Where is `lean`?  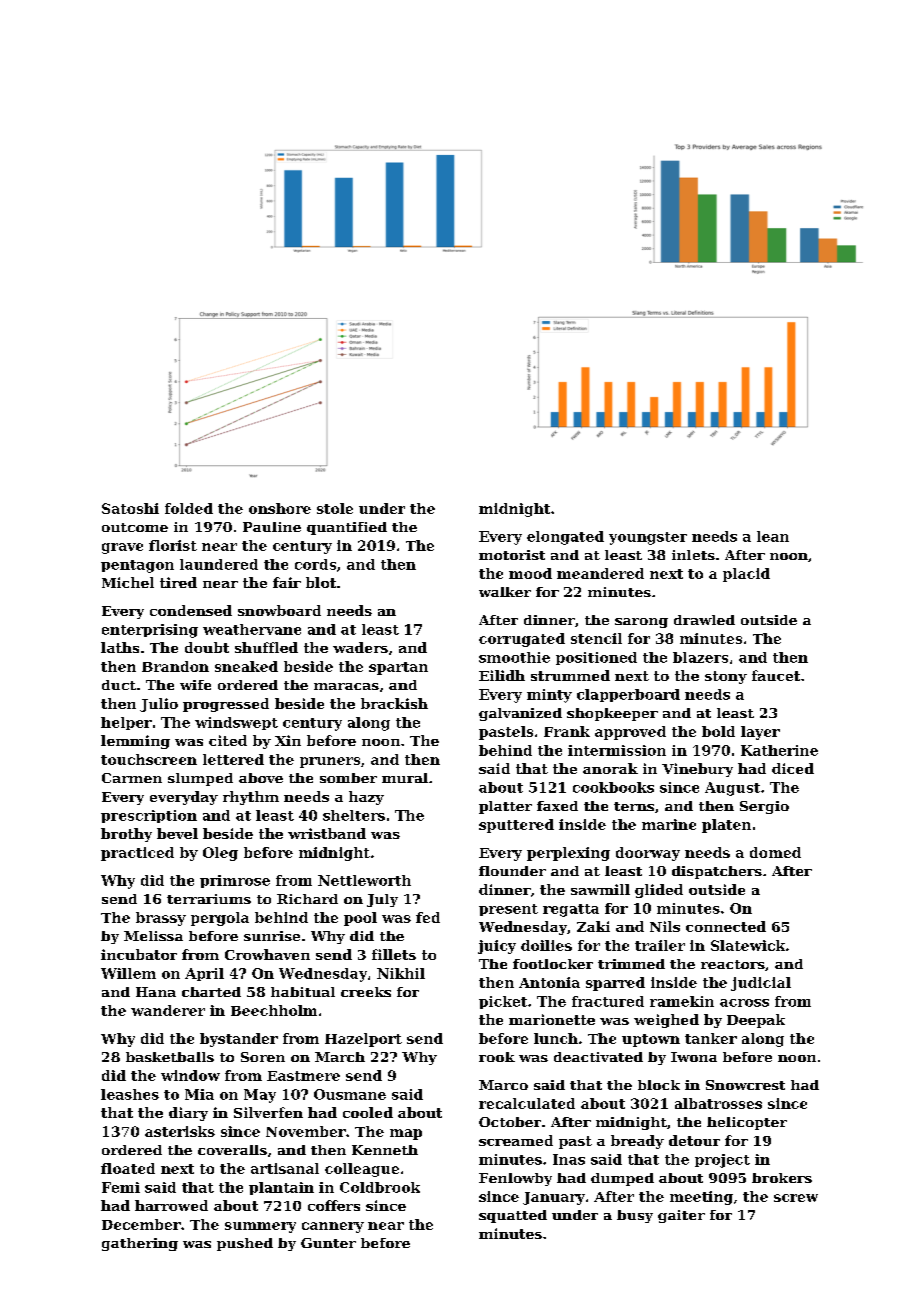 lean is located at coordinates (773, 536).
